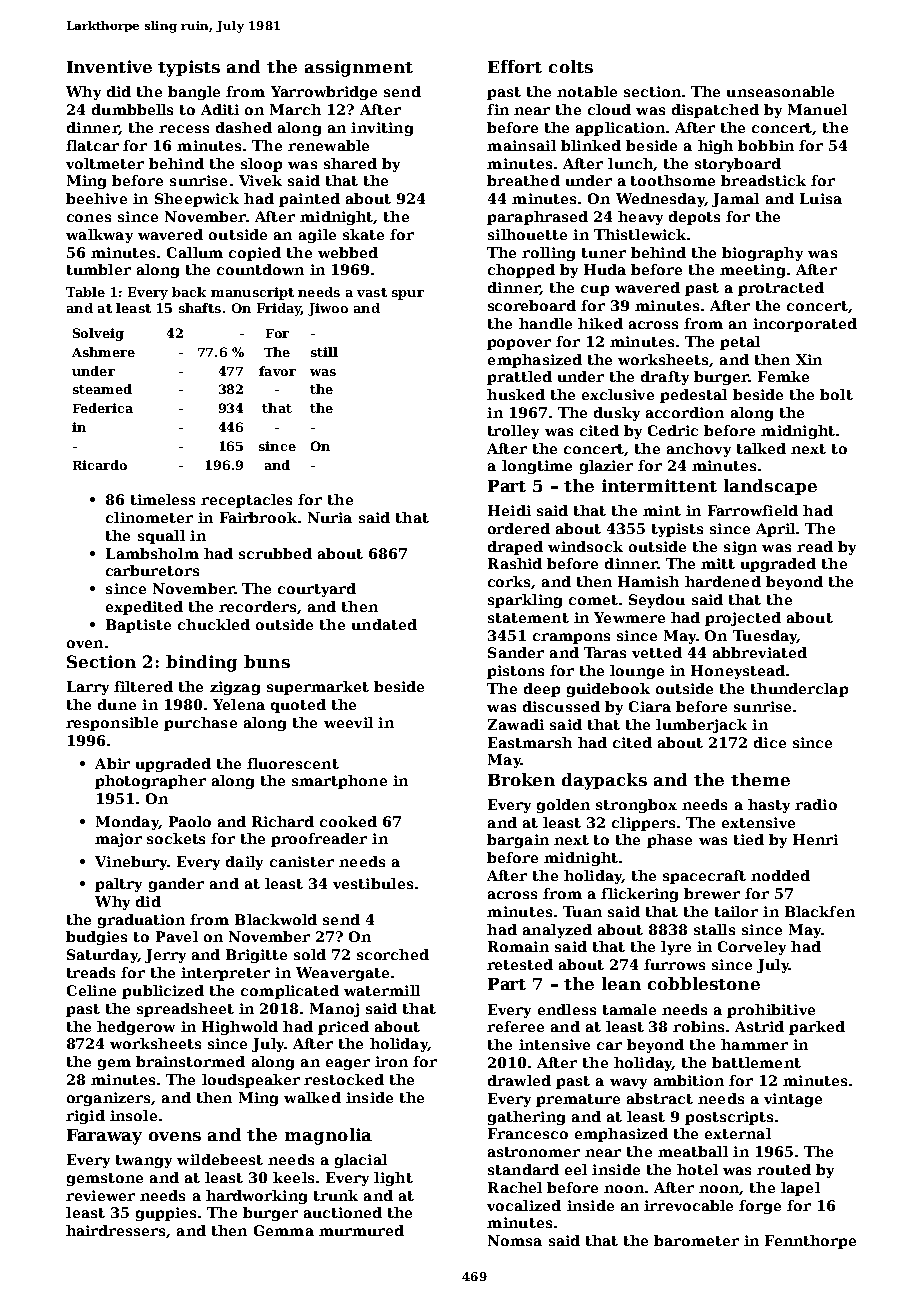  Describe the element at coordinates (150, 782) in the page. I see `photographer` at that location.
